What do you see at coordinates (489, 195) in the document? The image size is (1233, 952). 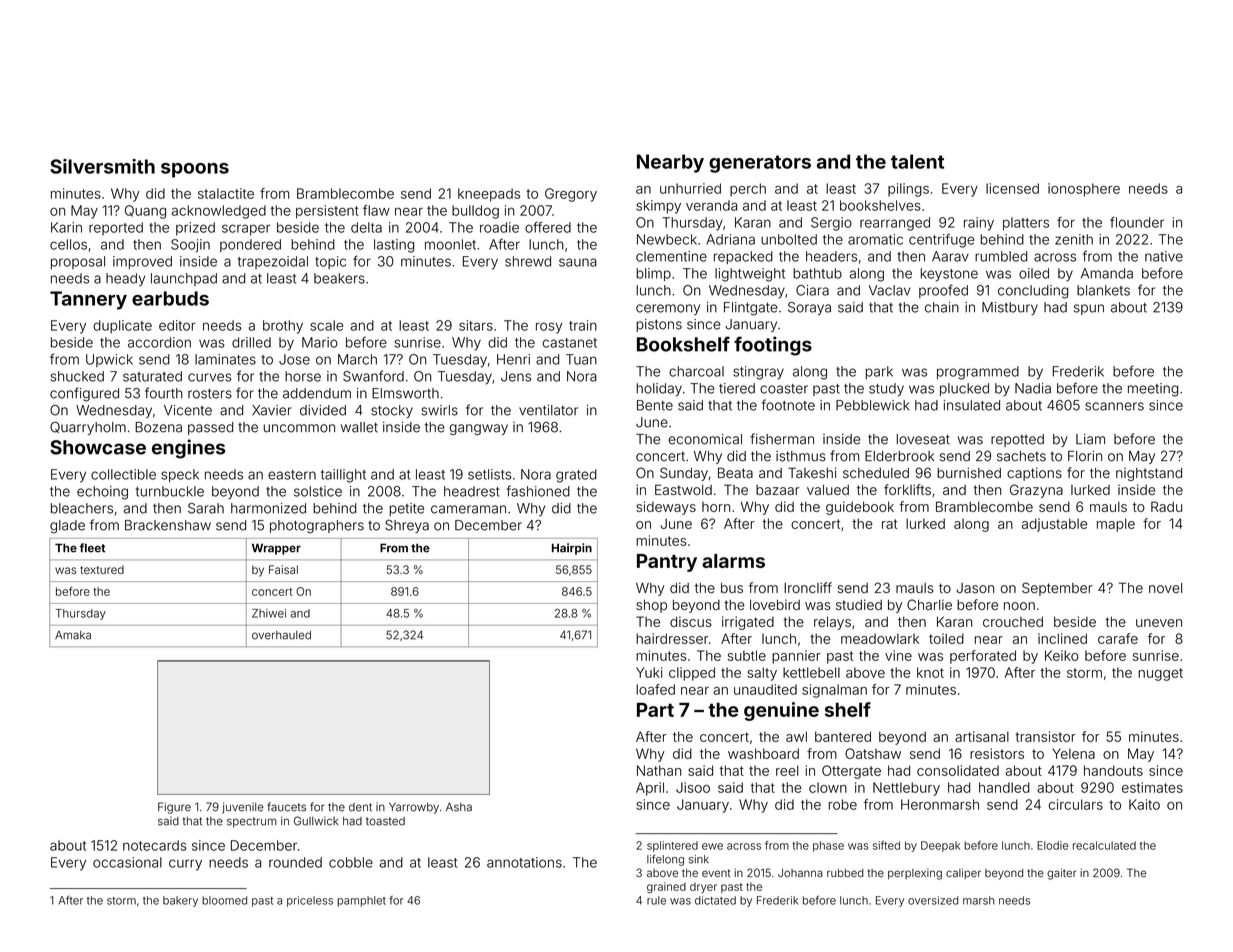 I see `kneepads` at bounding box center [489, 195].
